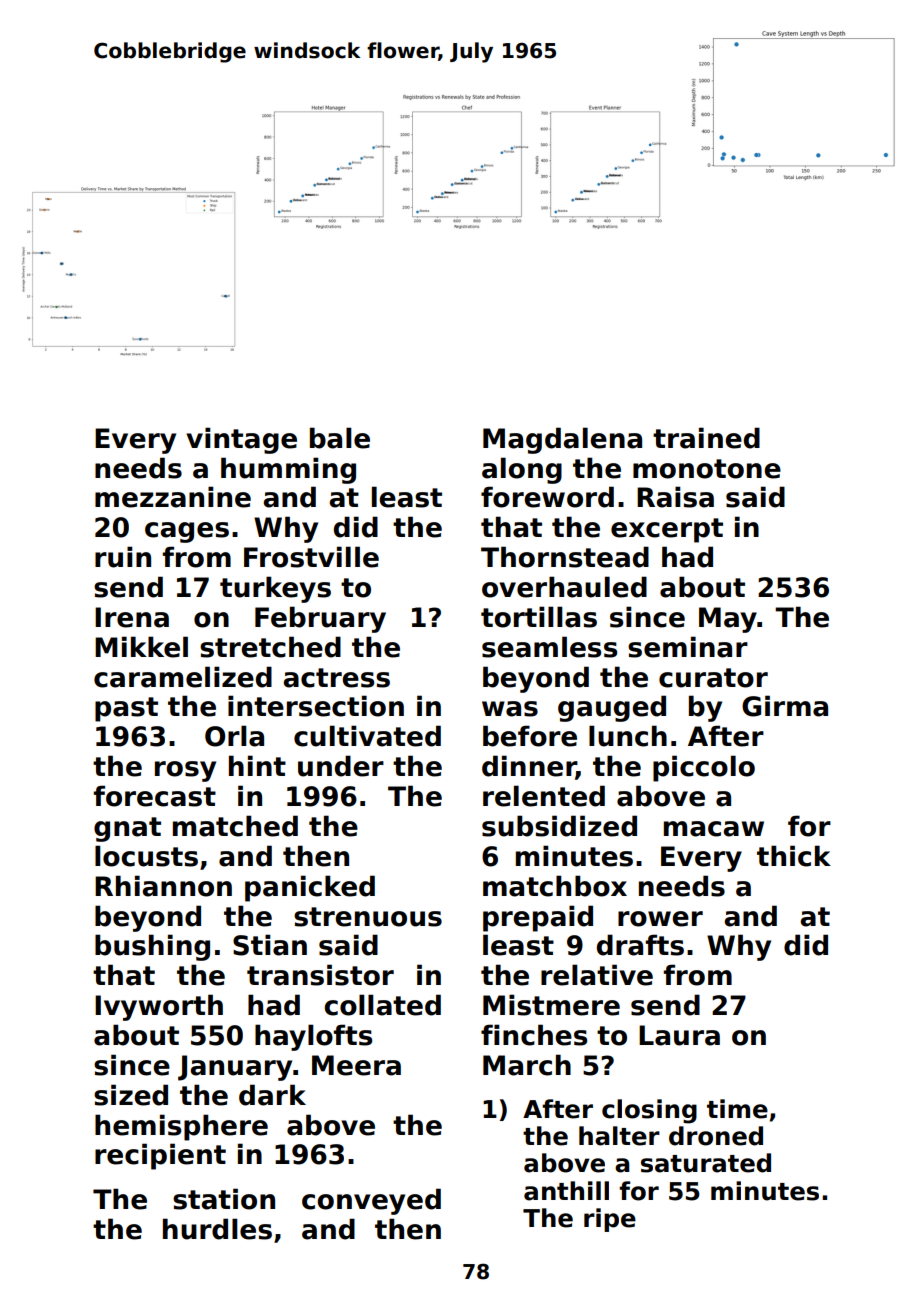  I want to click on monotone, so click(707, 469).
